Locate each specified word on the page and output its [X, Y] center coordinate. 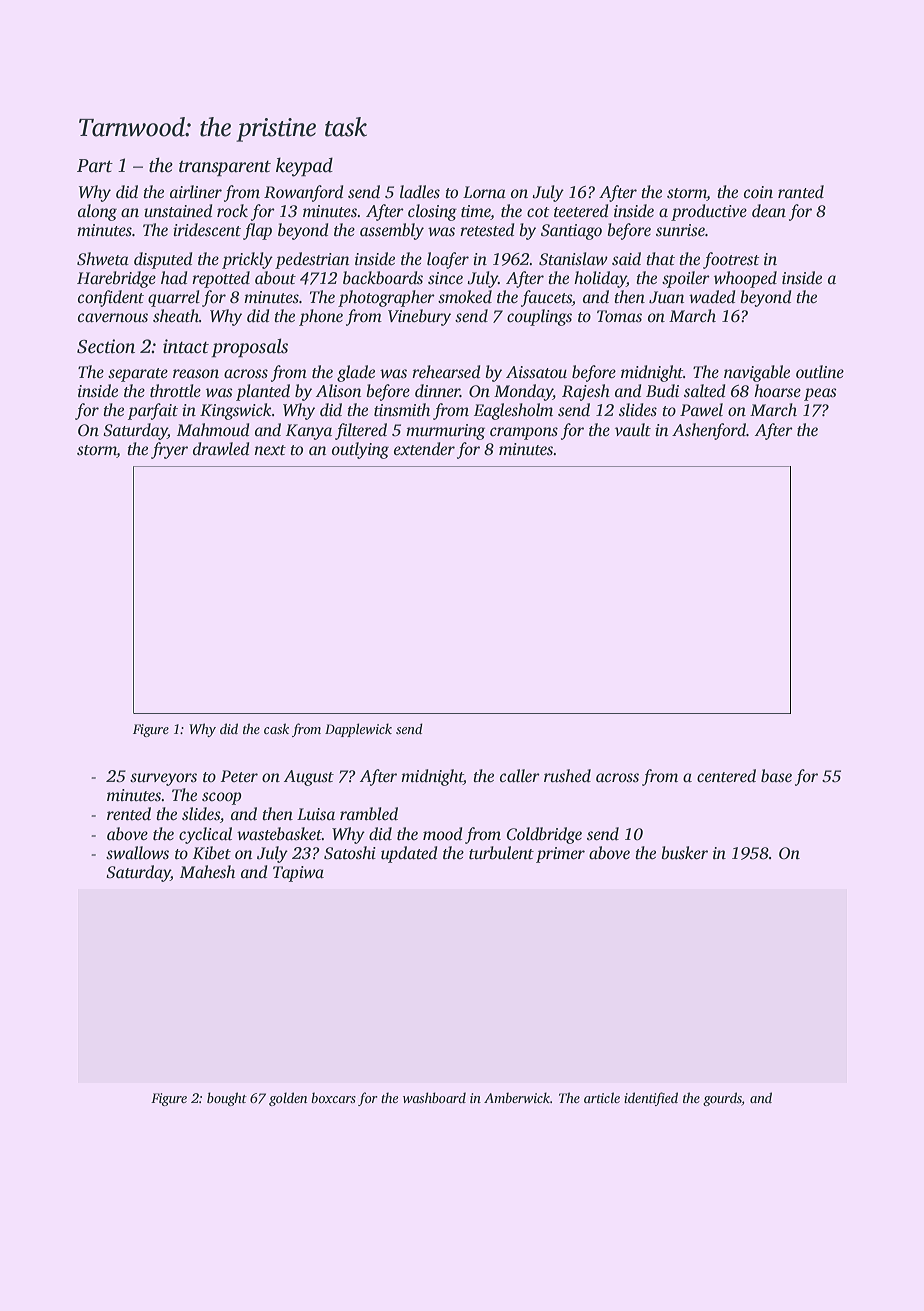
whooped [745, 279]
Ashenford [709, 431]
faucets [546, 298]
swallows [137, 853]
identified [651, 1099]
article [602, 1097]
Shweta [103, 259]
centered [726, 776]
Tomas [619, 316]
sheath [176, 316]
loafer [448, 260]
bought [227, 1099]
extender [424, 449]
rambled [369, 814]
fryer [169, 450]
